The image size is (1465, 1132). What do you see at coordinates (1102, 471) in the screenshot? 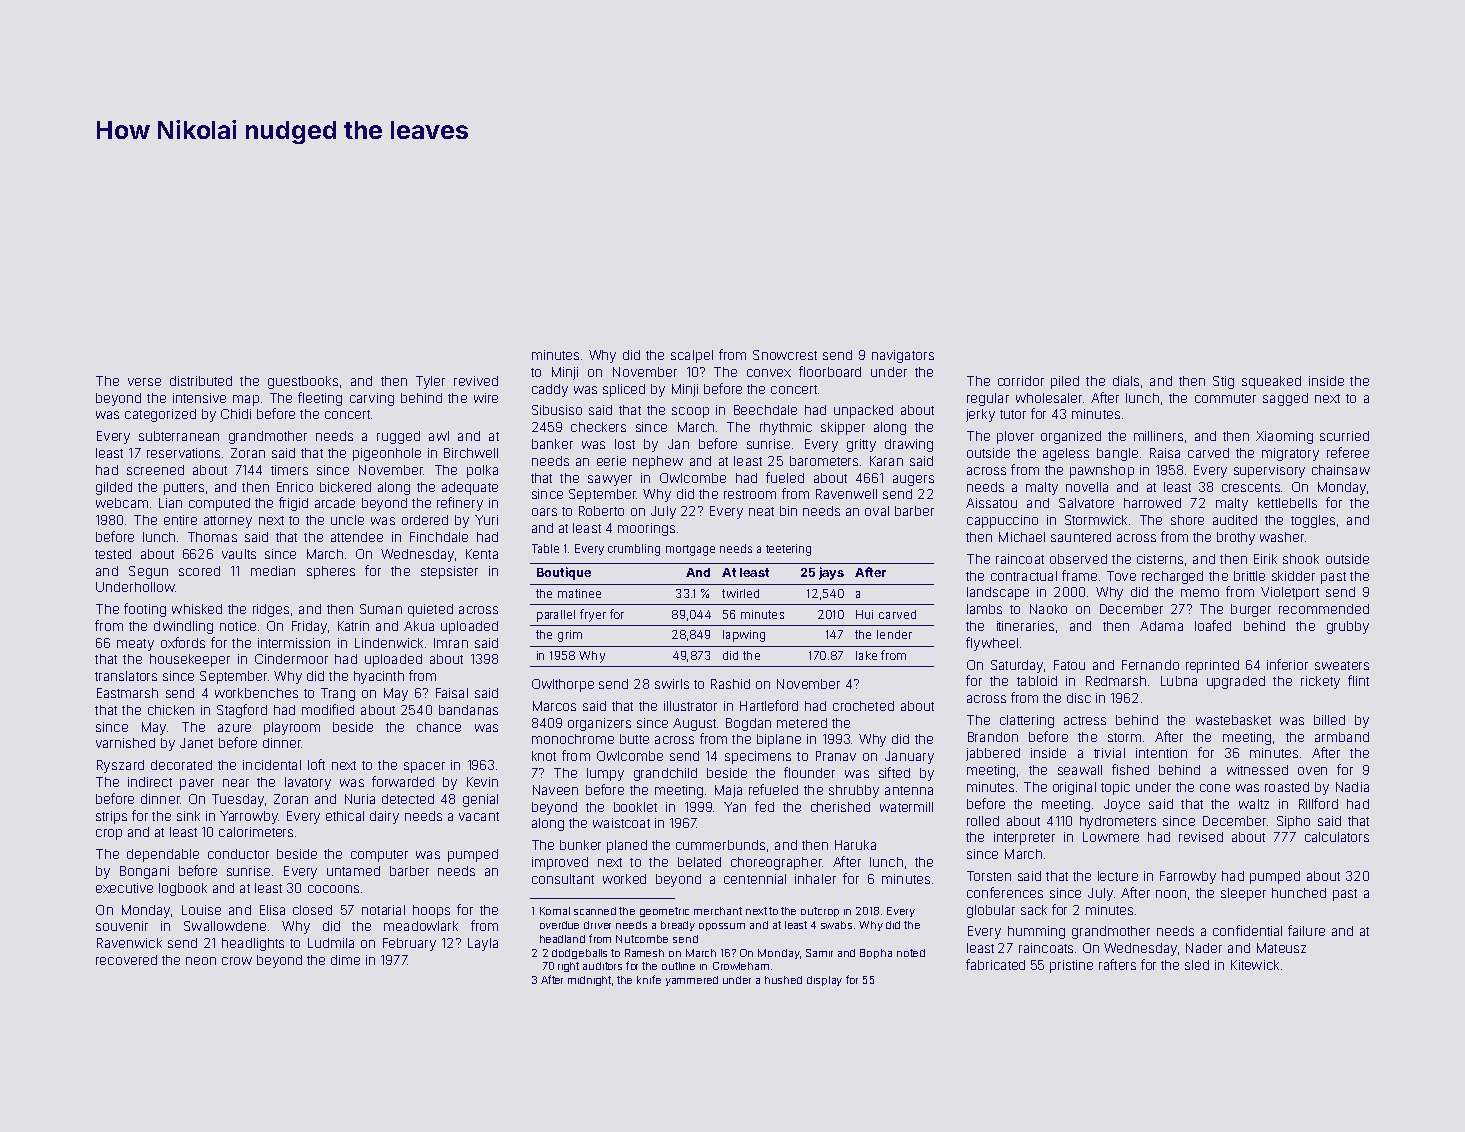
I see `pawnshop` at bounding box center [1102, 471].
